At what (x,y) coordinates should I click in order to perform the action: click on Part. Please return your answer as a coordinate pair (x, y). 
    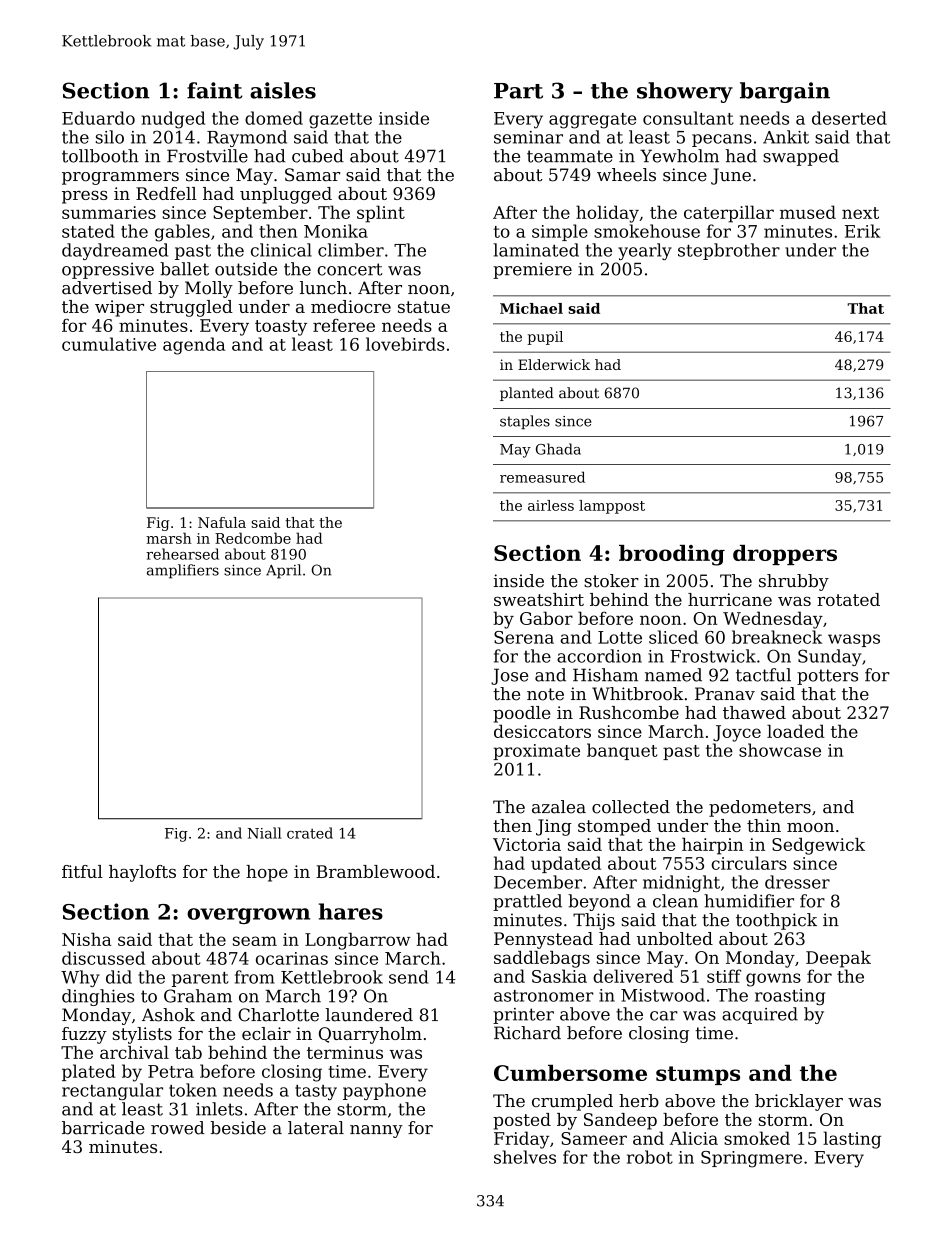
    Looking at the image, I should click on (518, 91).
